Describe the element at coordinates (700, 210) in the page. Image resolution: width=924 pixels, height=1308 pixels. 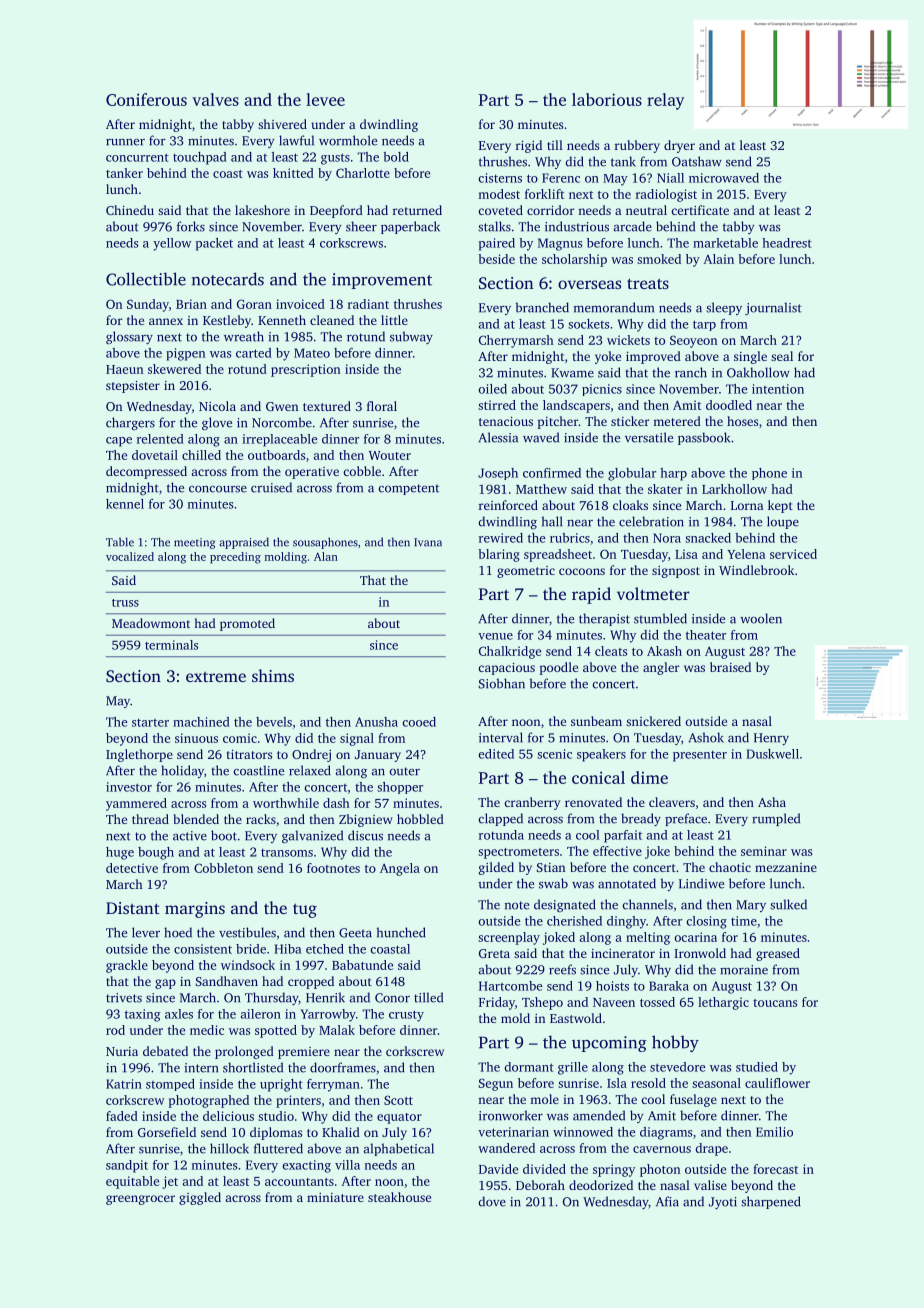
I see `certificate` at that location.
